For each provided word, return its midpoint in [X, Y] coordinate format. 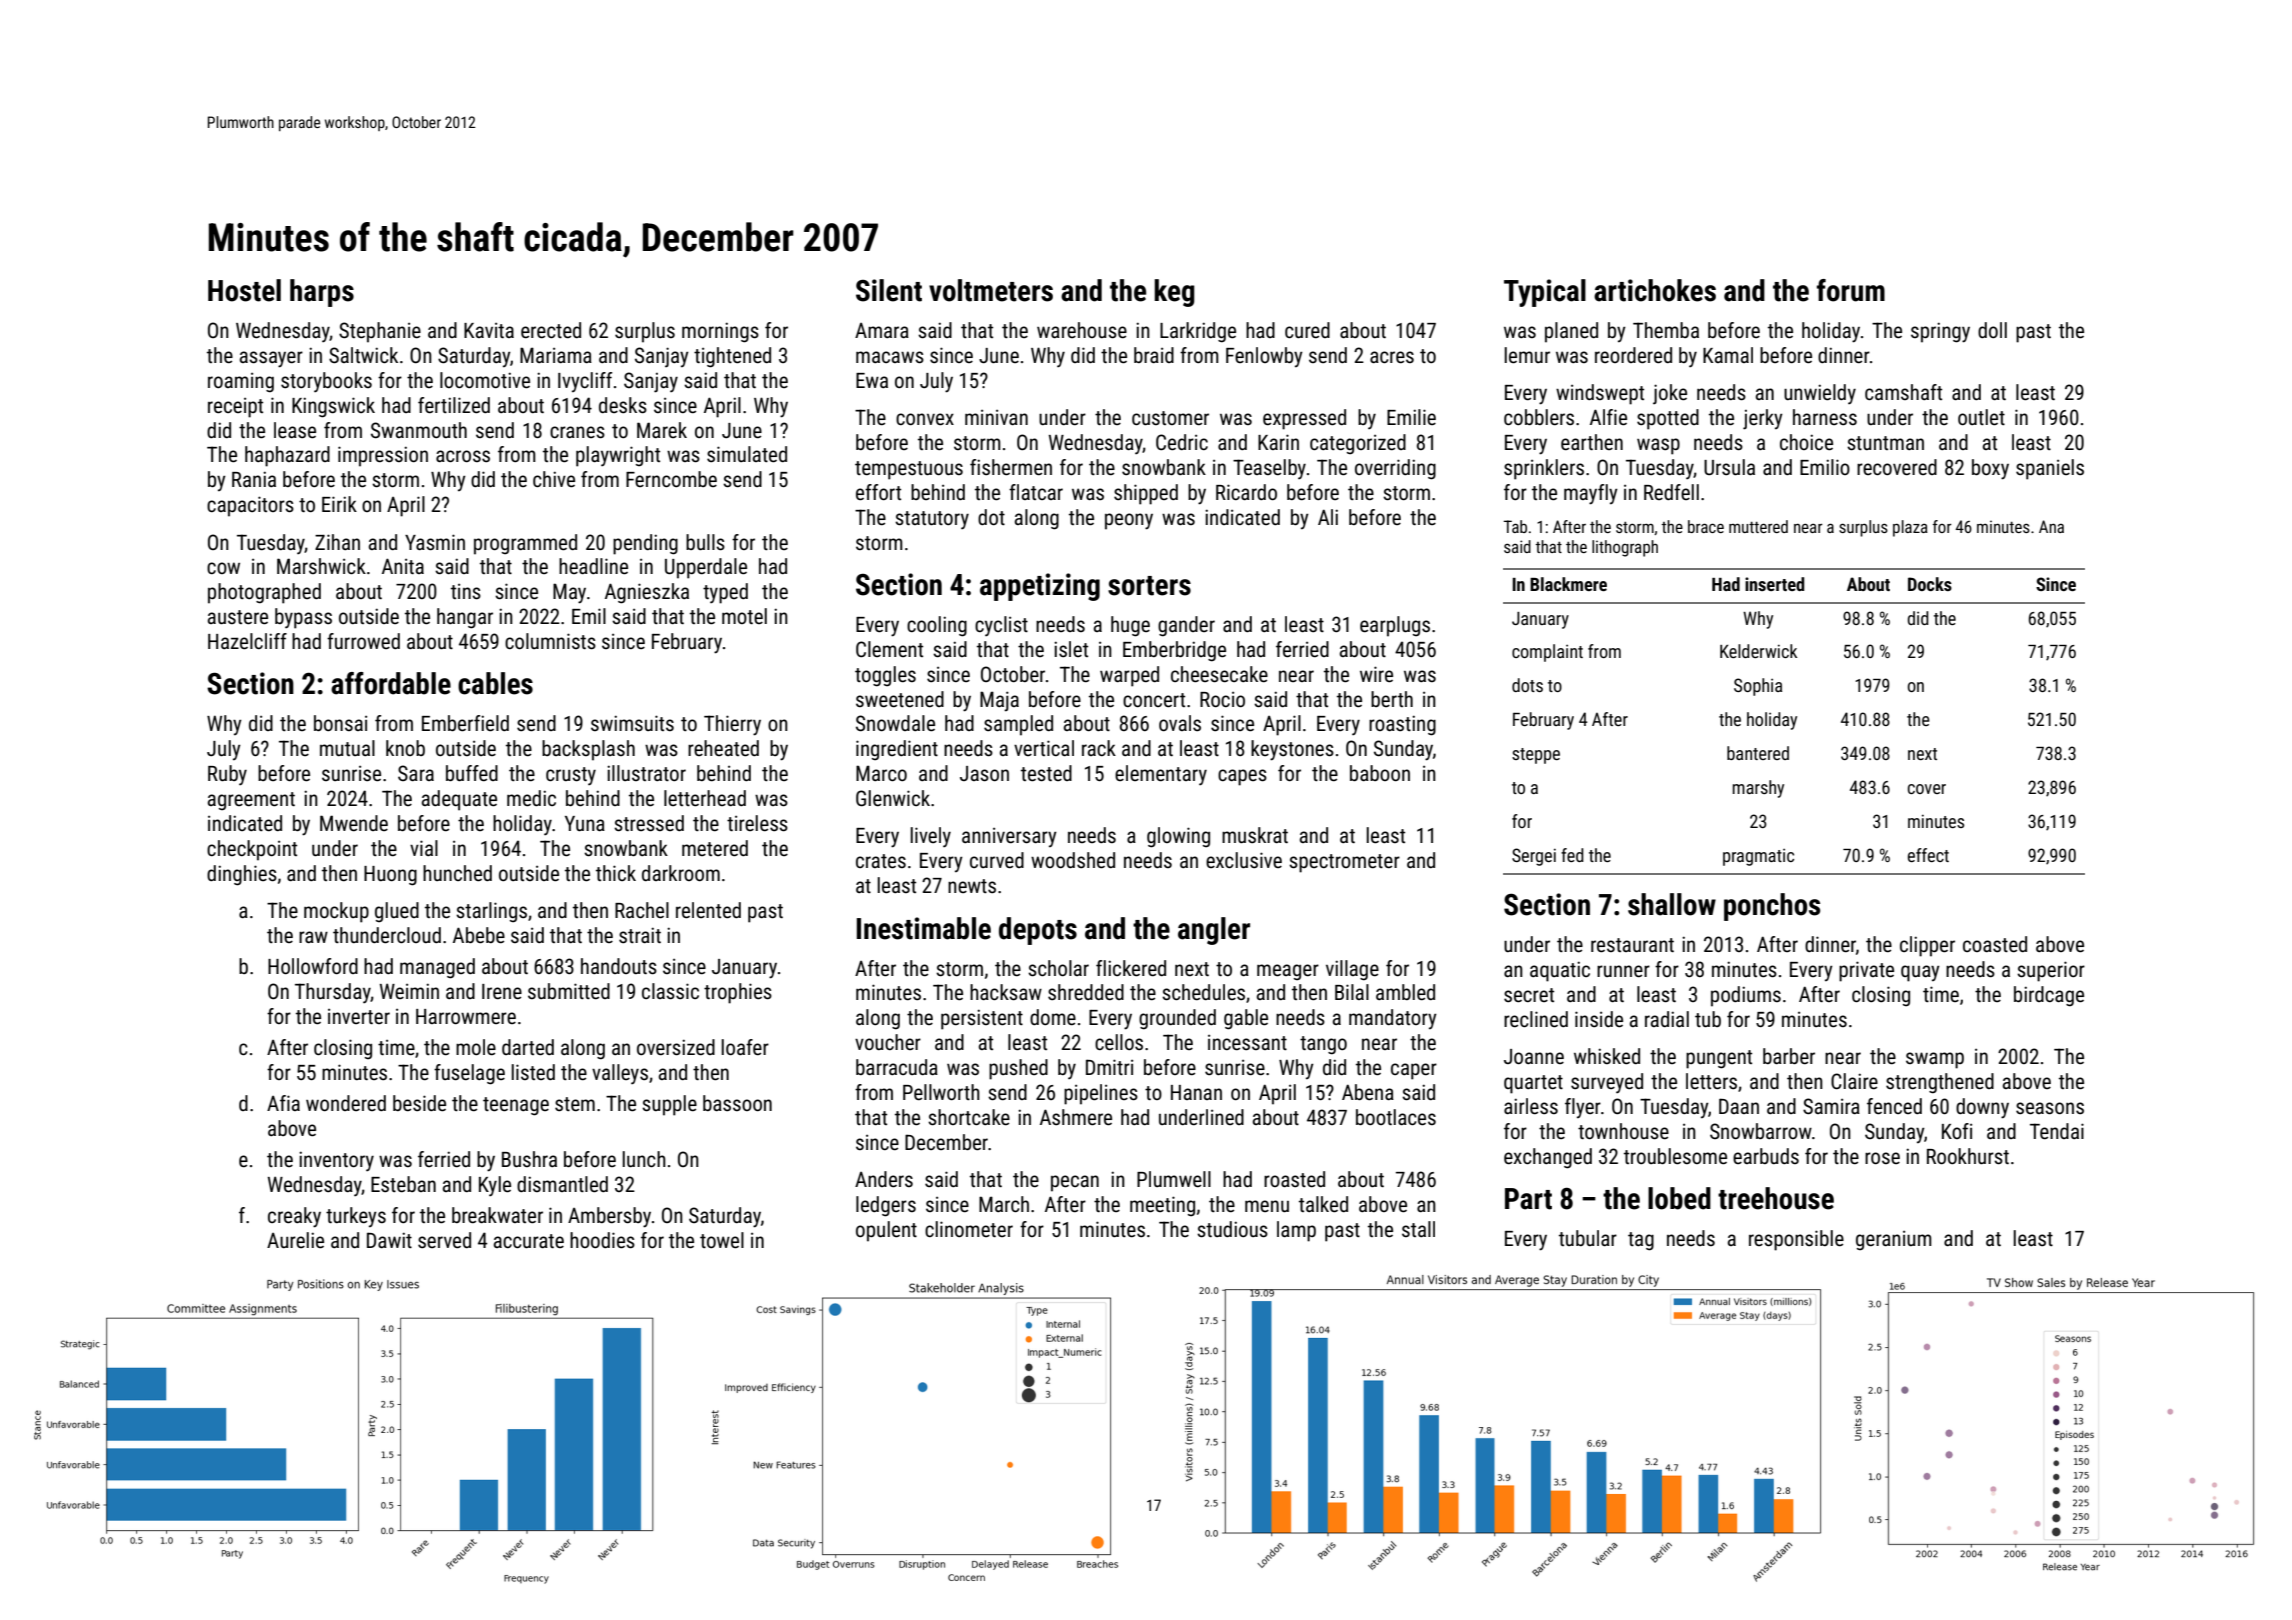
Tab [1515, 526]
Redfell [1671, 492]
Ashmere [1076, 1117]
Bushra [529, 1159]
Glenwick [893, 798]
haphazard [287, 456]
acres [1392, 357]
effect [1928, 855]
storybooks [326, 382]
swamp [1935, 1060]
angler [1214, 931]
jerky [1763, 419]
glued [397, 912]
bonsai [340, 723]
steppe [1536, 756]
